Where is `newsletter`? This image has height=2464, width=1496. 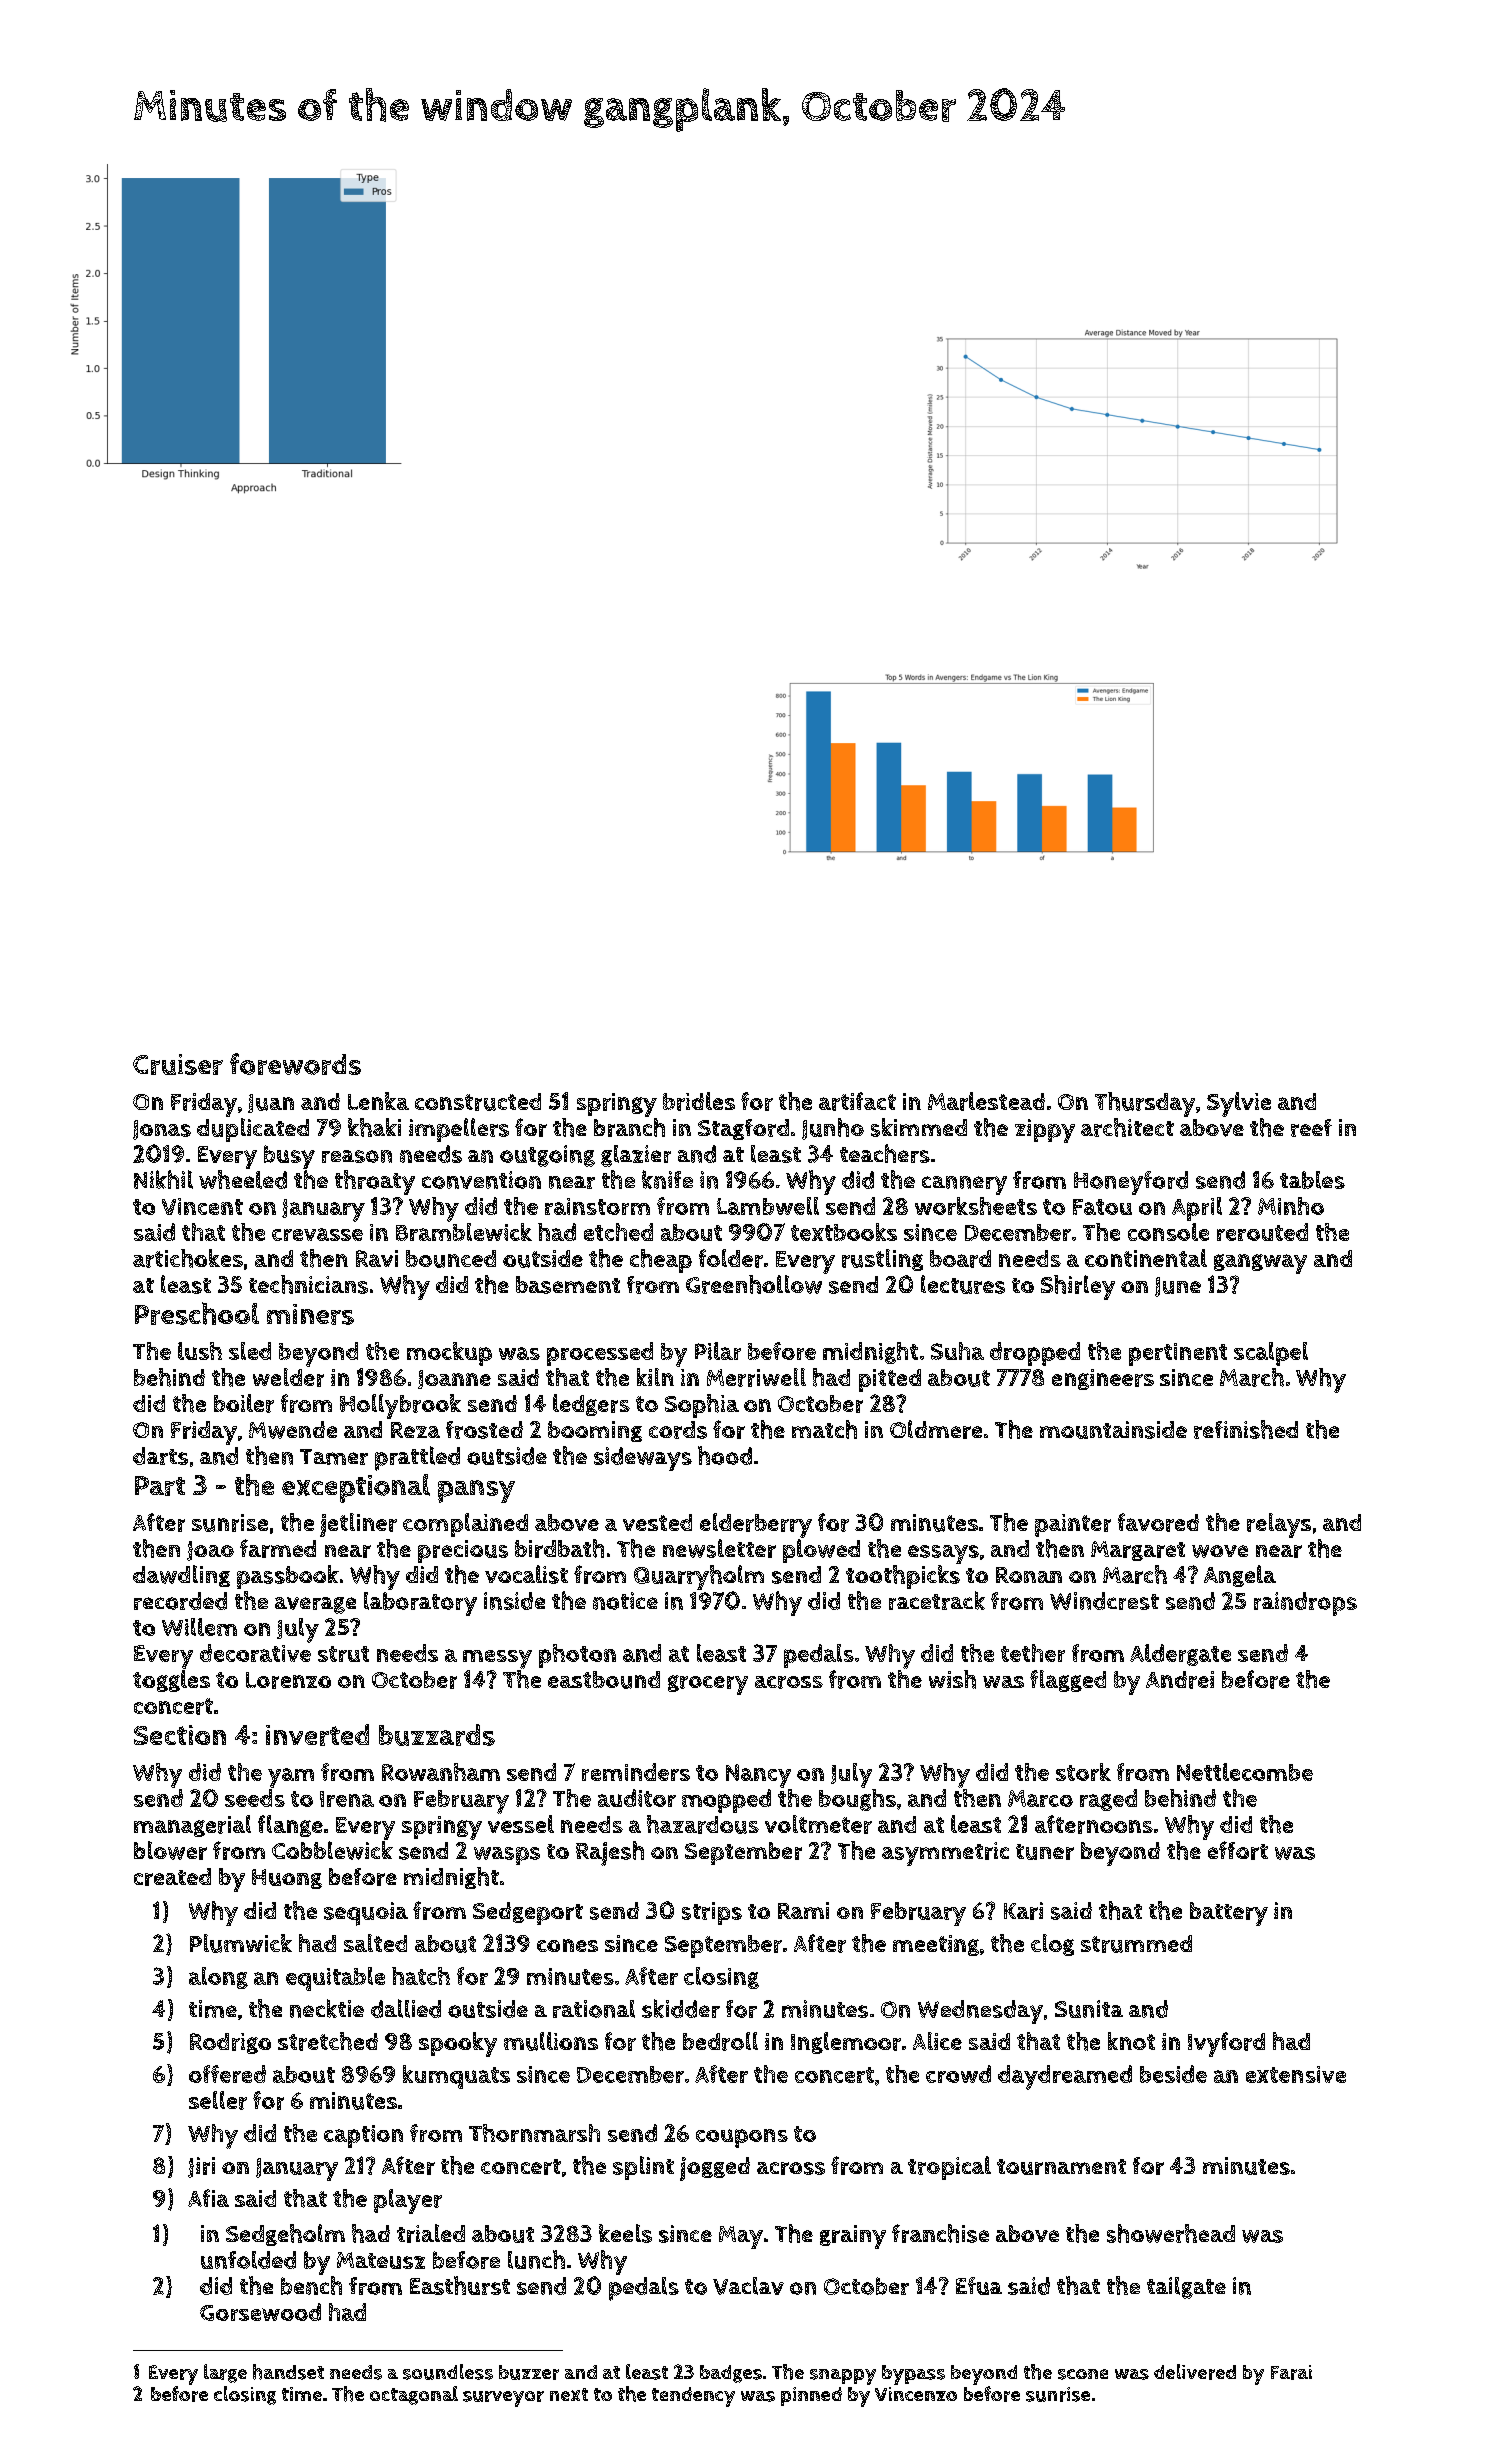 newsletter is located at coordinates (719, 1548).
